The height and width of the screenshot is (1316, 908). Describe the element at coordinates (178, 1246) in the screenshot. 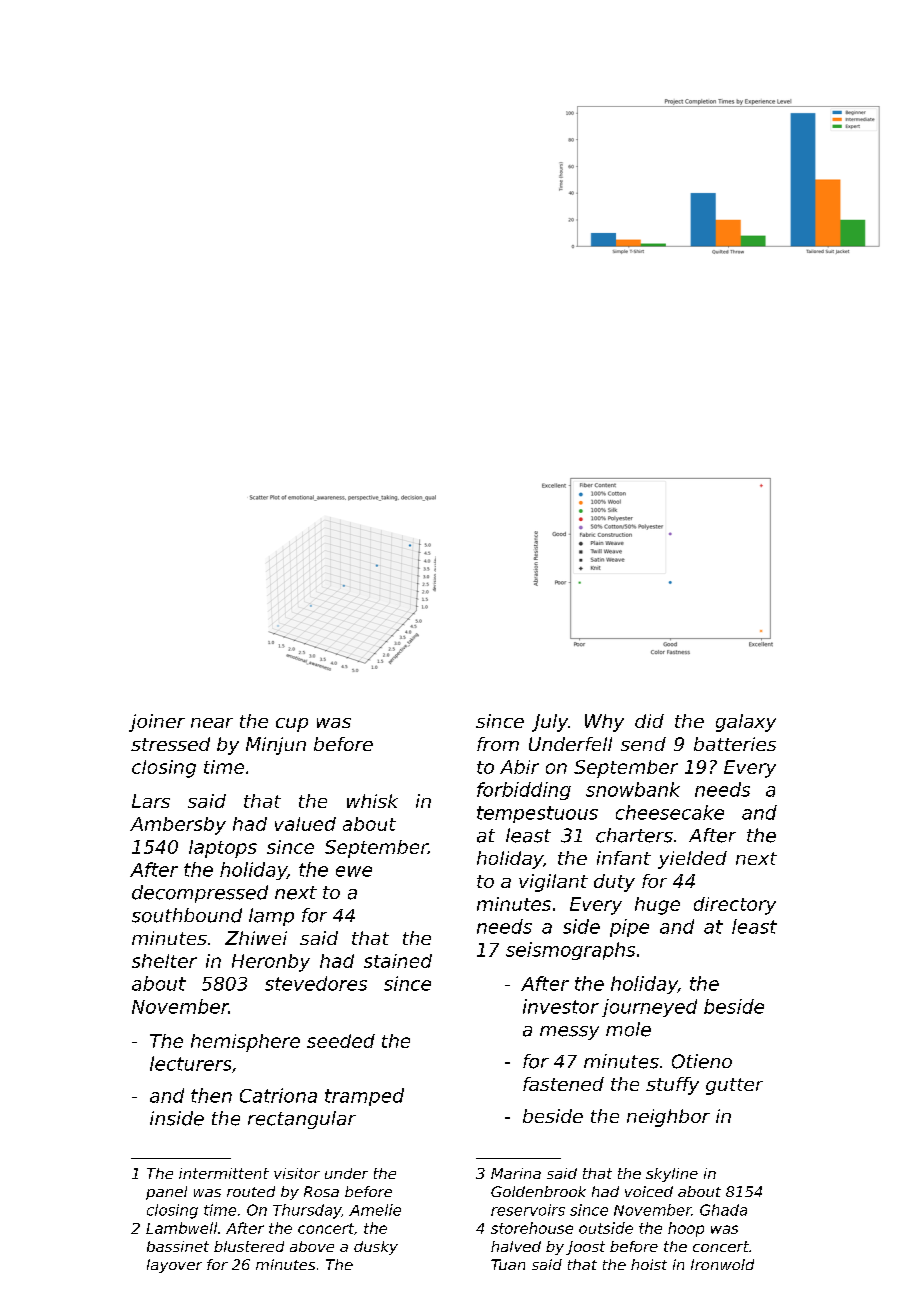

I see `bassinet` at that location.
